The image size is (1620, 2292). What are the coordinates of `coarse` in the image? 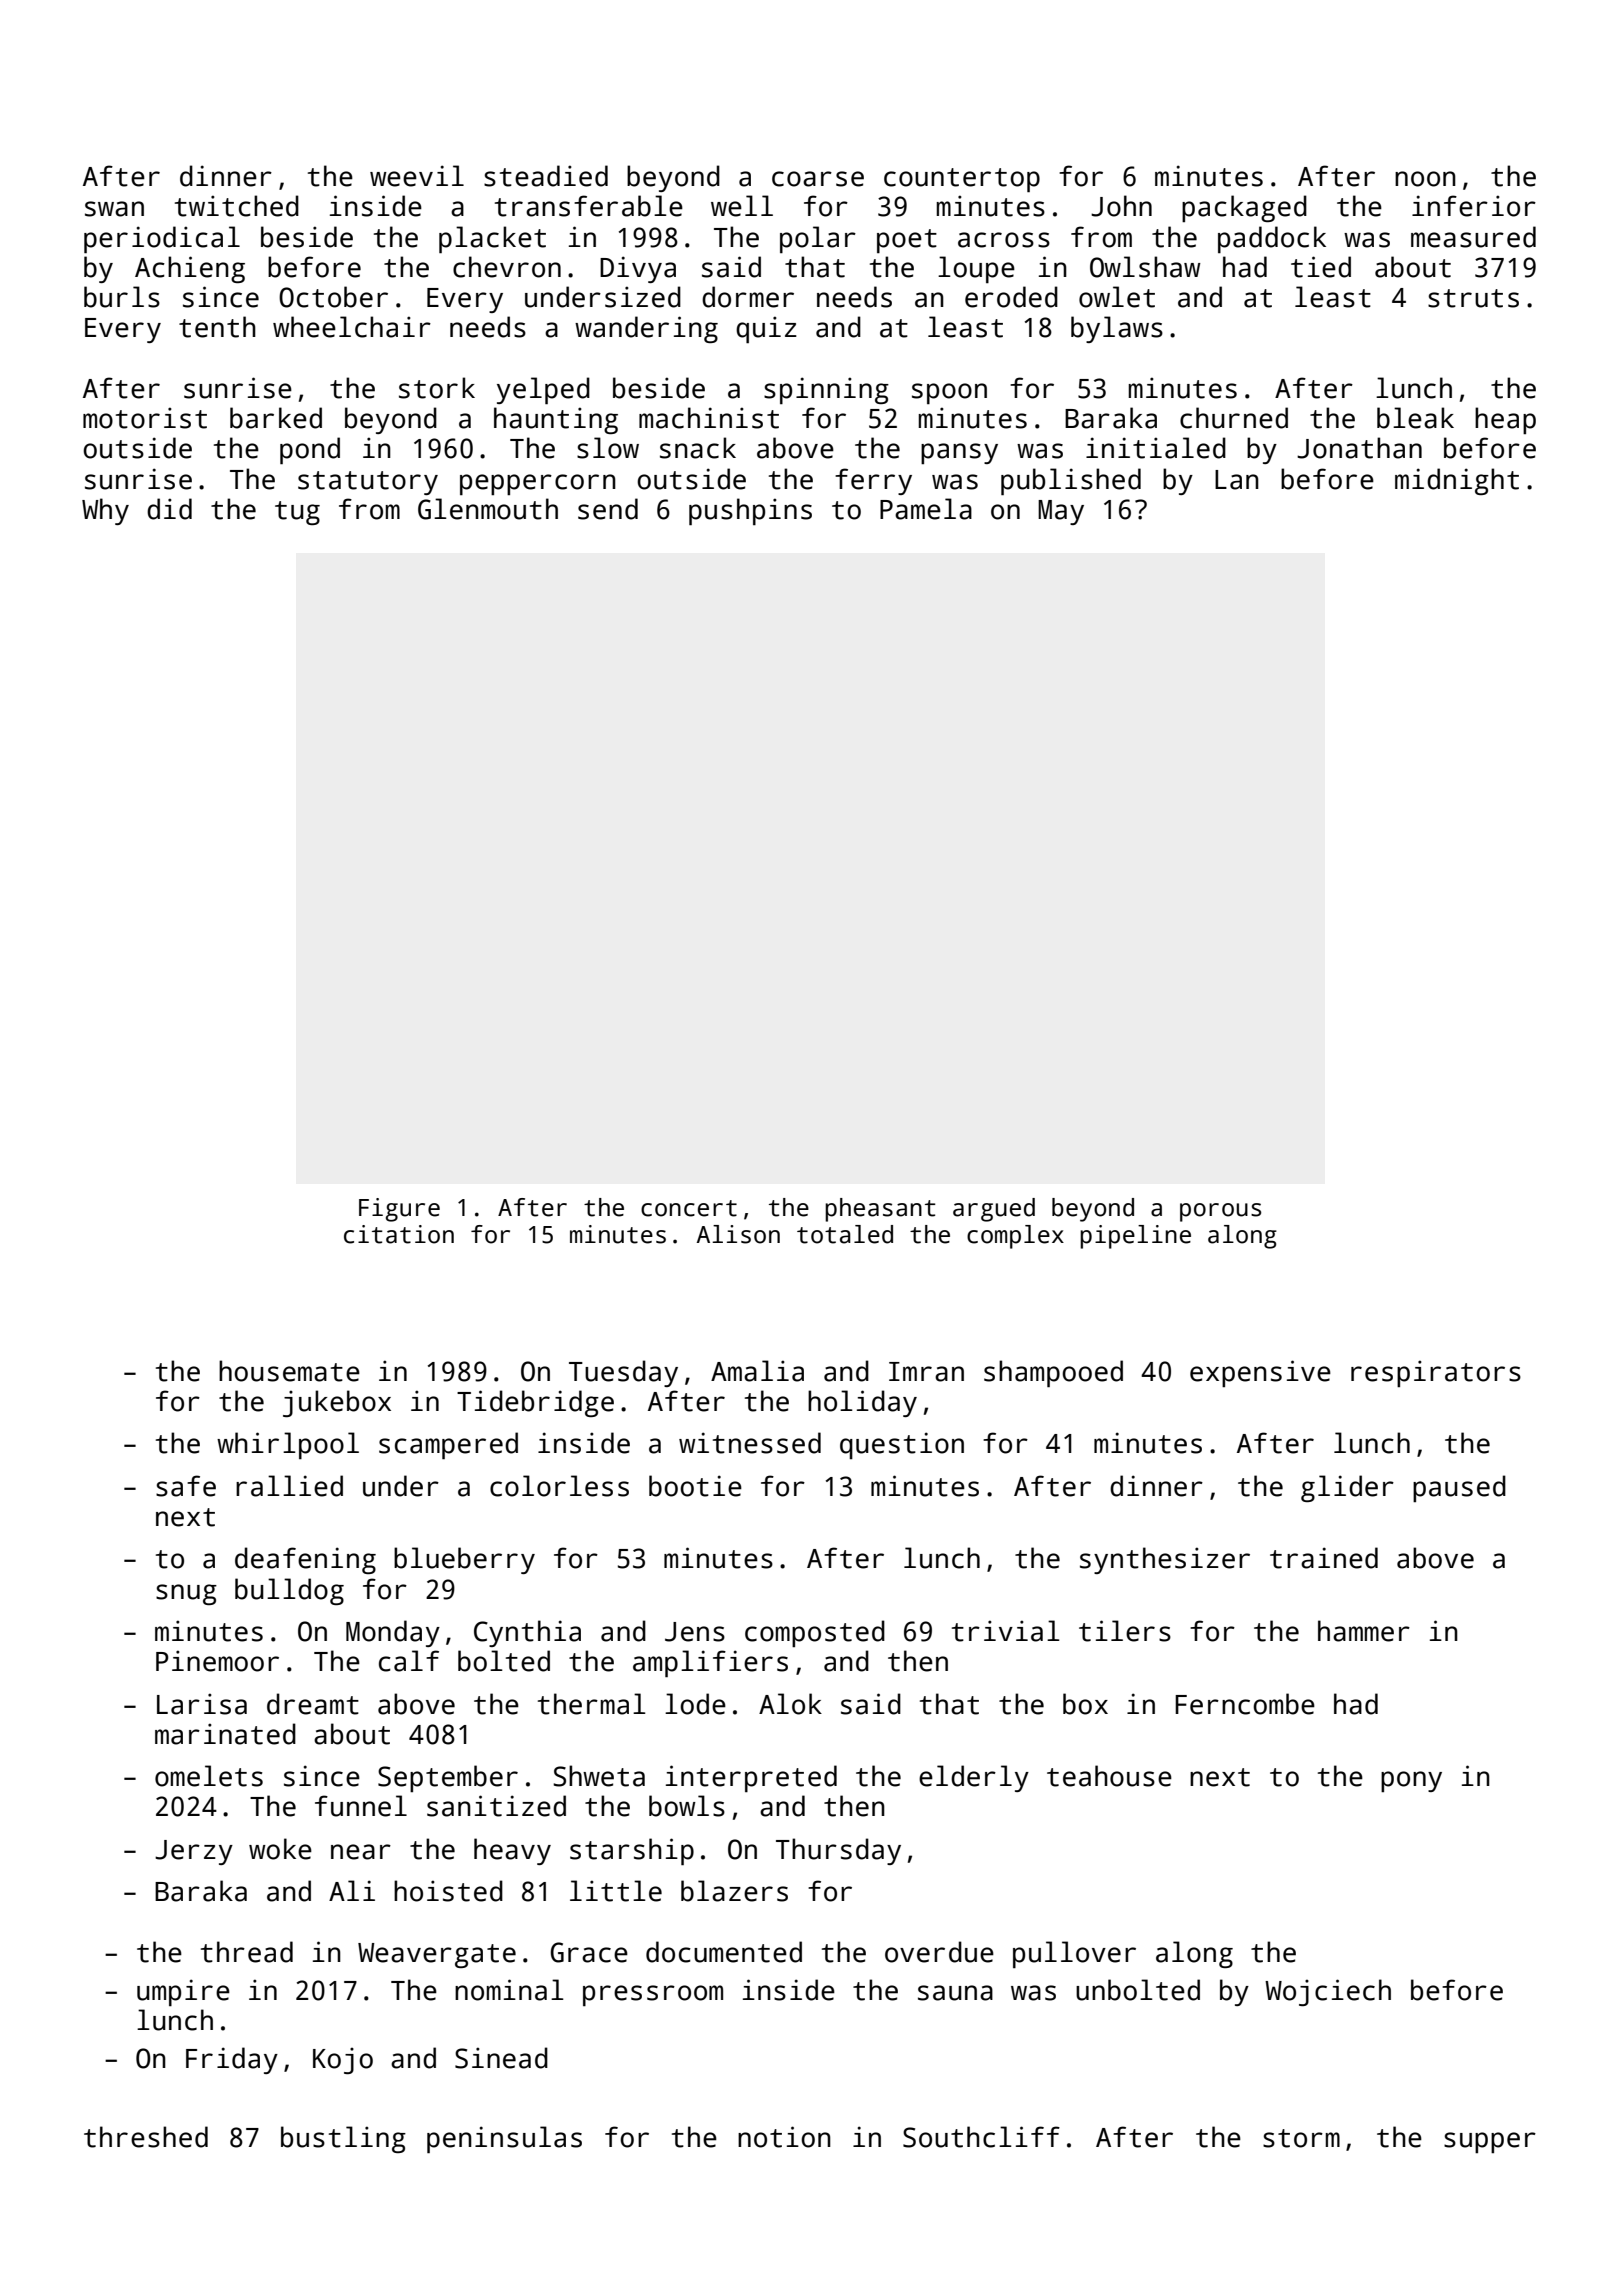 It's located at (818, 179).
